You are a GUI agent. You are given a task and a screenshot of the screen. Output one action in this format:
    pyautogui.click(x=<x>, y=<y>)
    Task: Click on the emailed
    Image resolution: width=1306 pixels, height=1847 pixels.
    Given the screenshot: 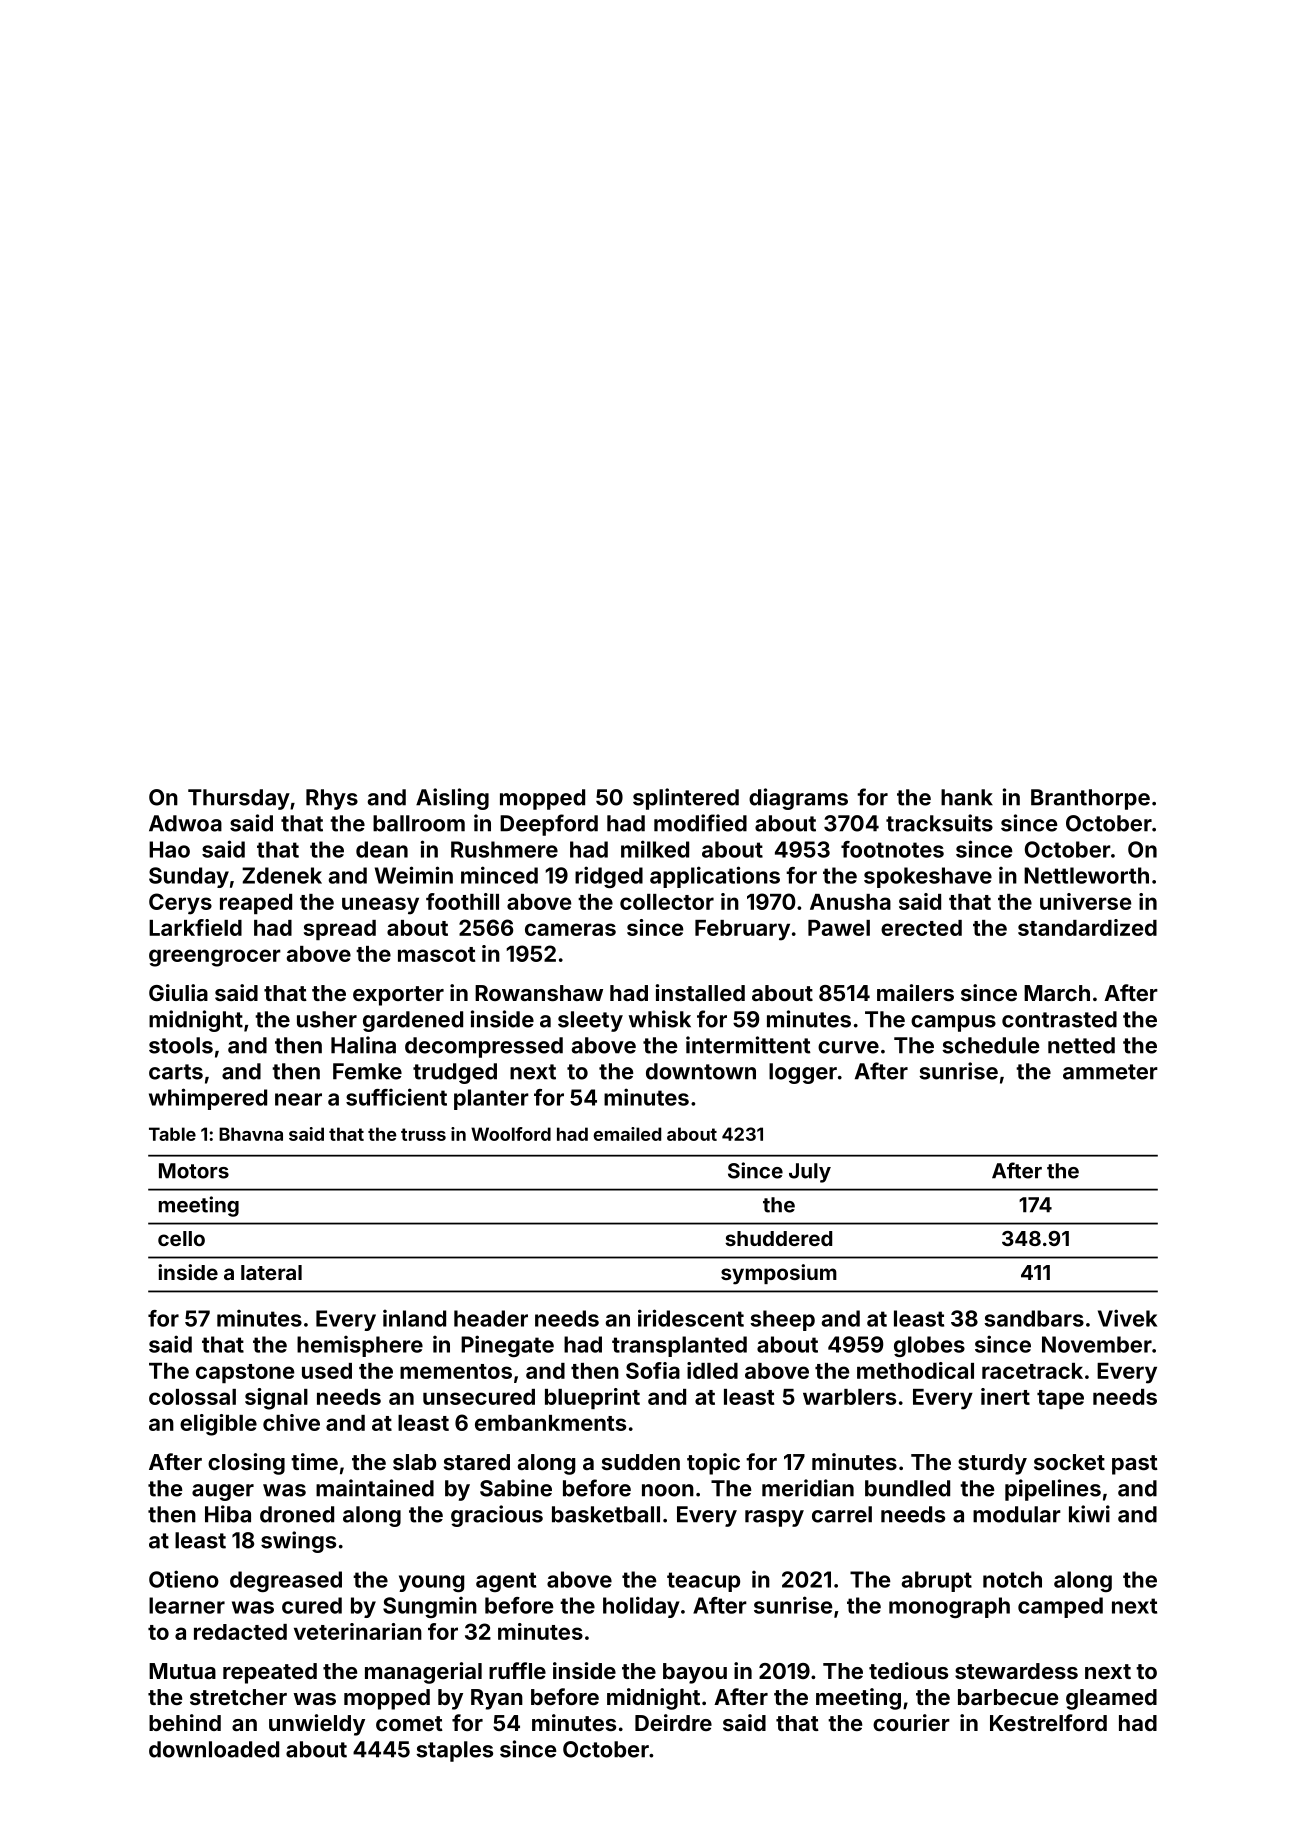 What is the action you would take?
    pyautogui.click(x=627, y=1134)
